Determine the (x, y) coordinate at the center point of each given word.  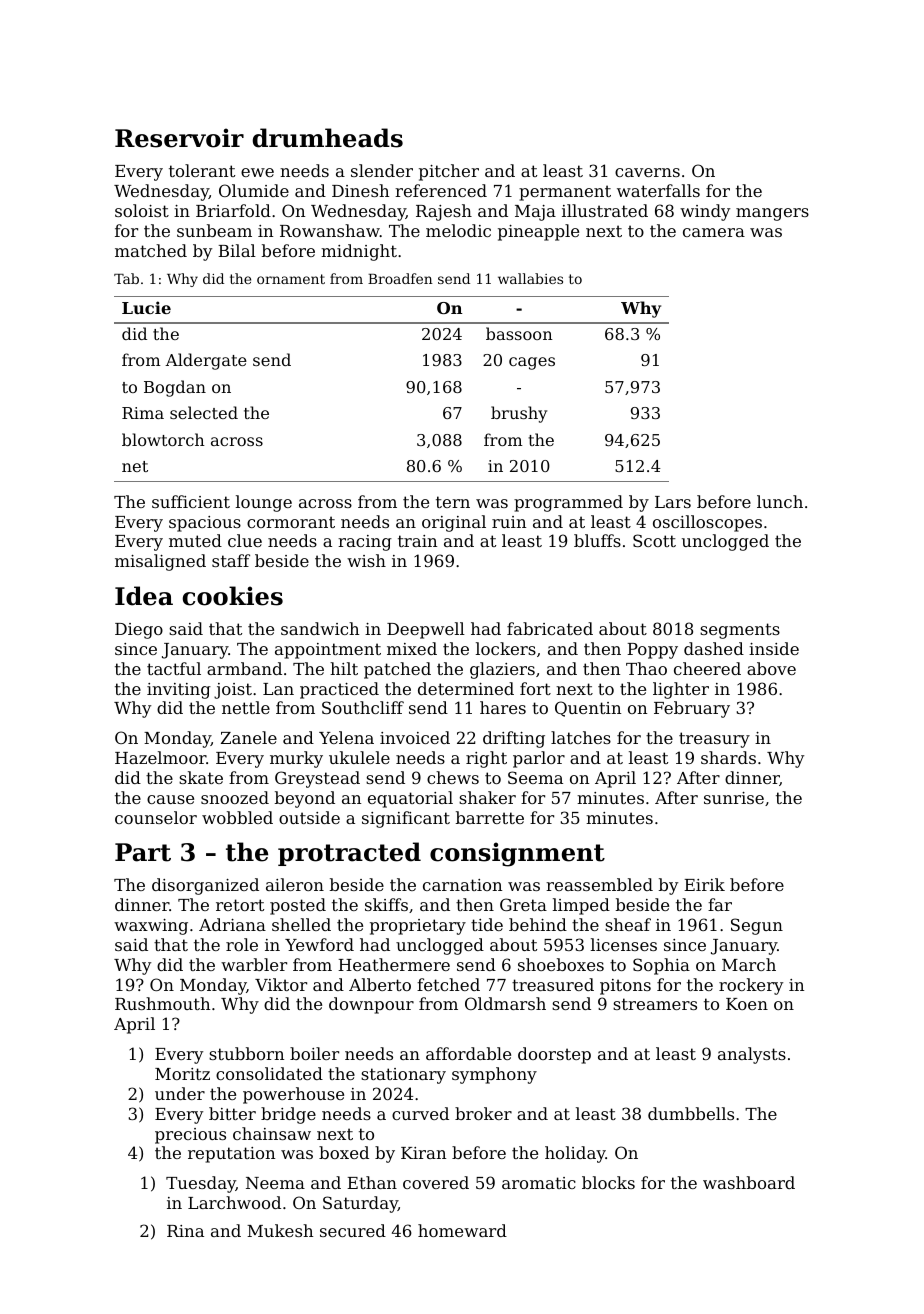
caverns (647, 172)
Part (143, 852)
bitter (232, 1113)
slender (382, 170)
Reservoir (179, 138)
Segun (757, 926)
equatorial (410, 799)
